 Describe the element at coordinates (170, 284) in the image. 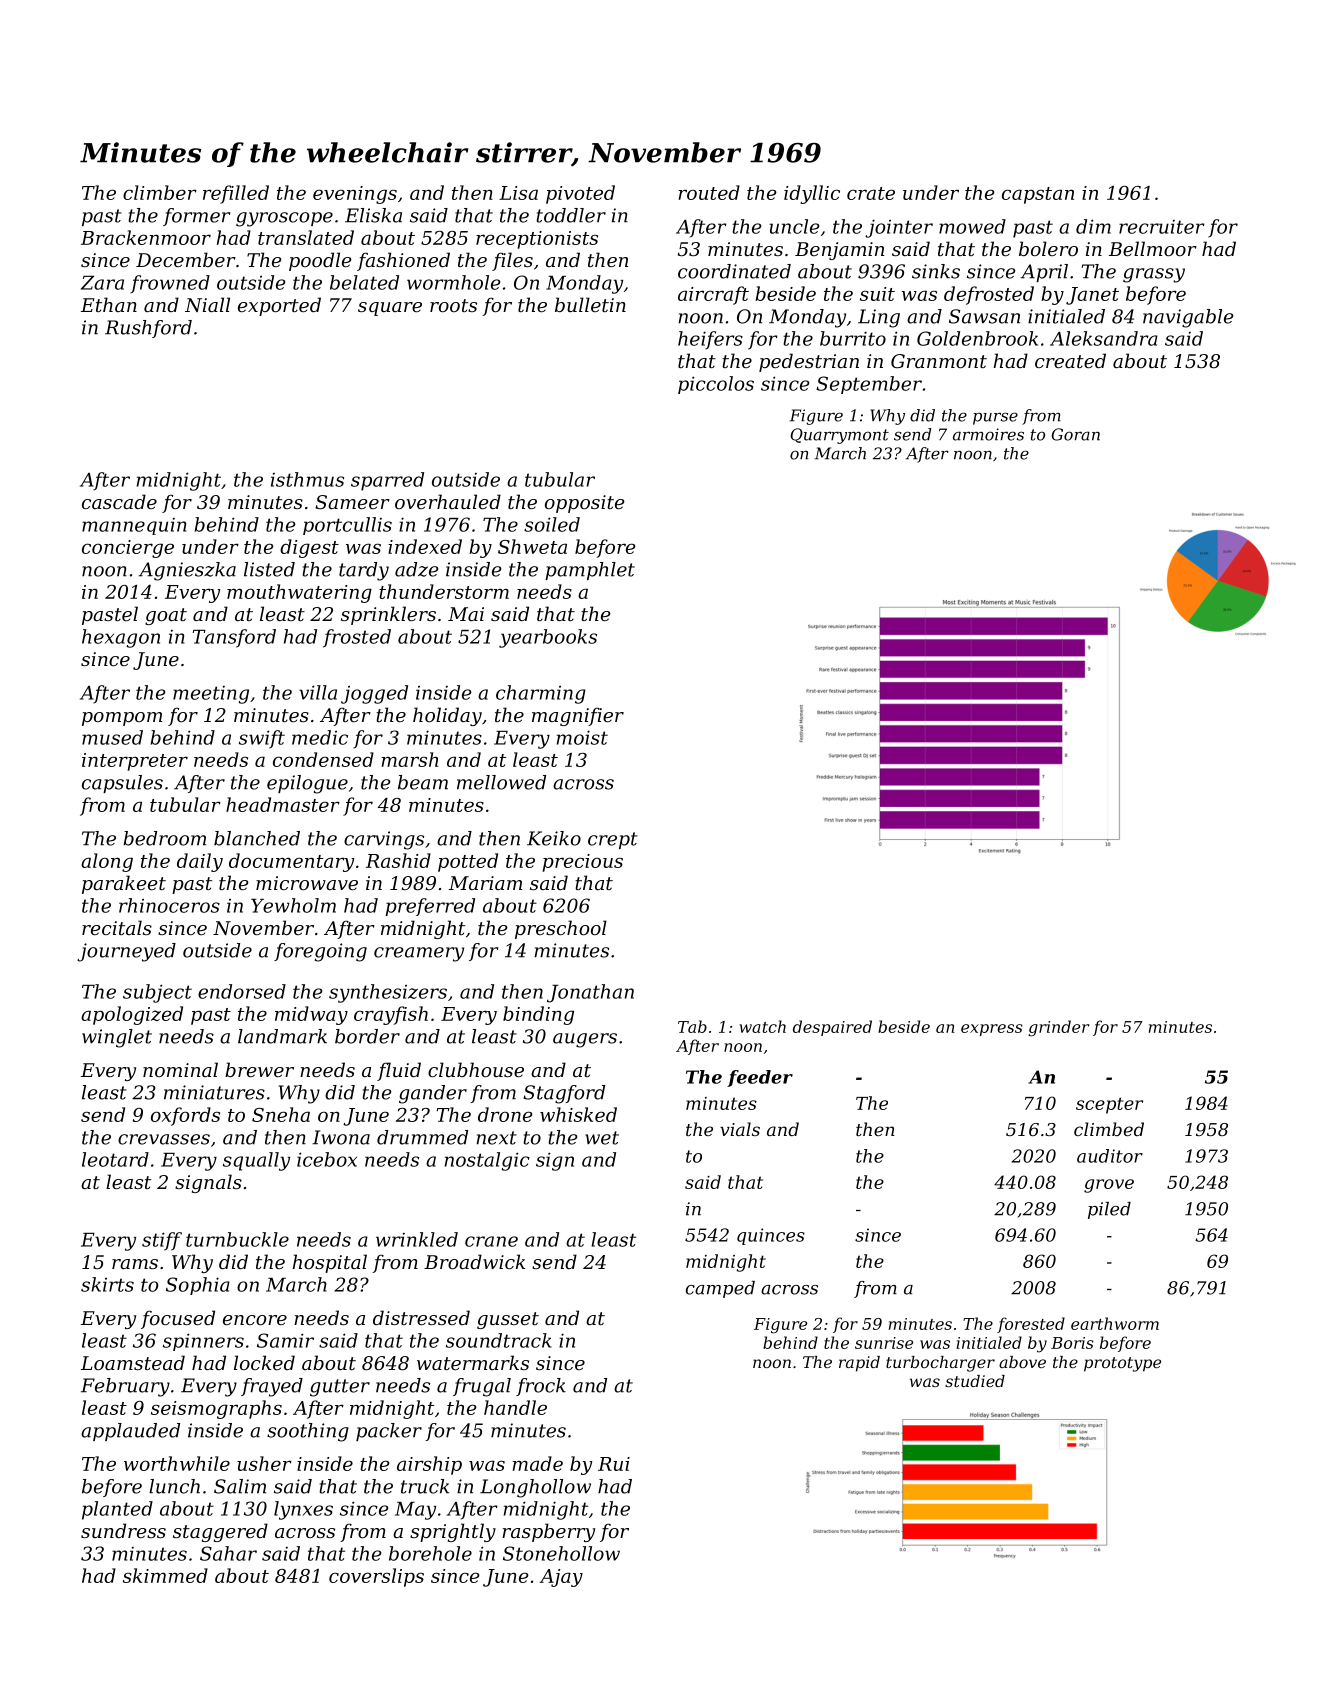

I see `frowned` at that location.
